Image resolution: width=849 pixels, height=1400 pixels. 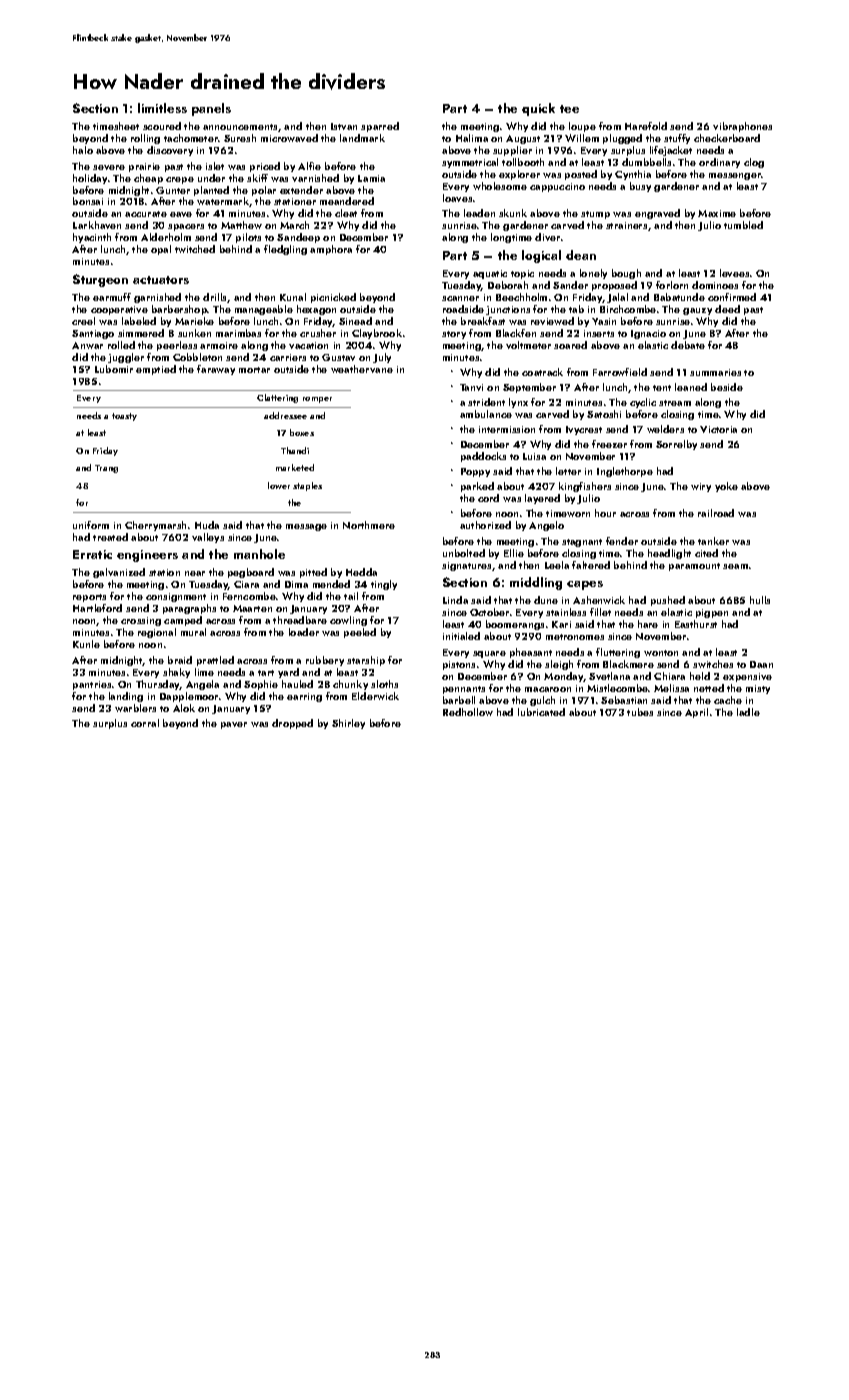 I want to click on Istvan, so click(x=344, y=126).
